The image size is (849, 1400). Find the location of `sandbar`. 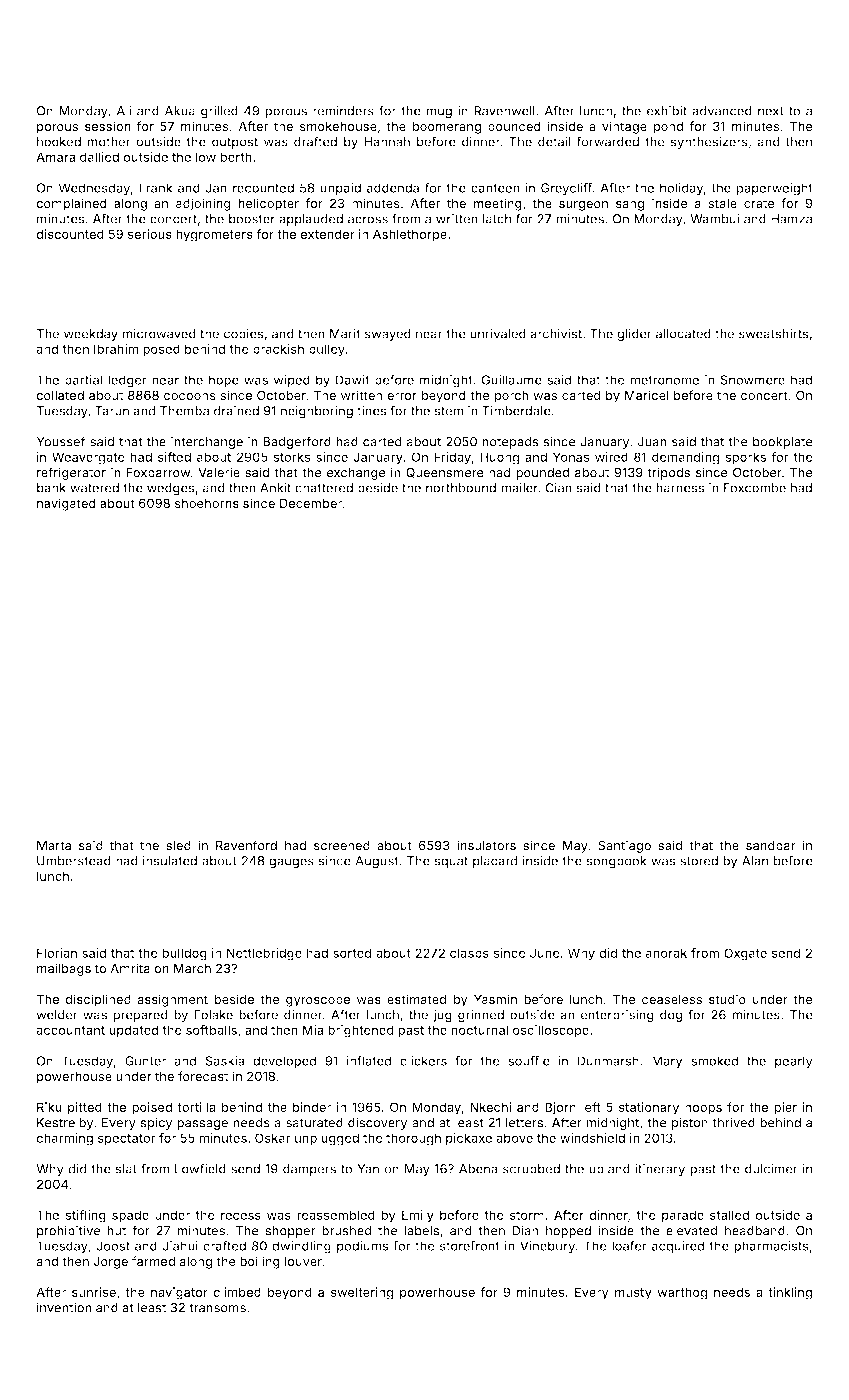

sandbar is located at coordinates (771, 846).
